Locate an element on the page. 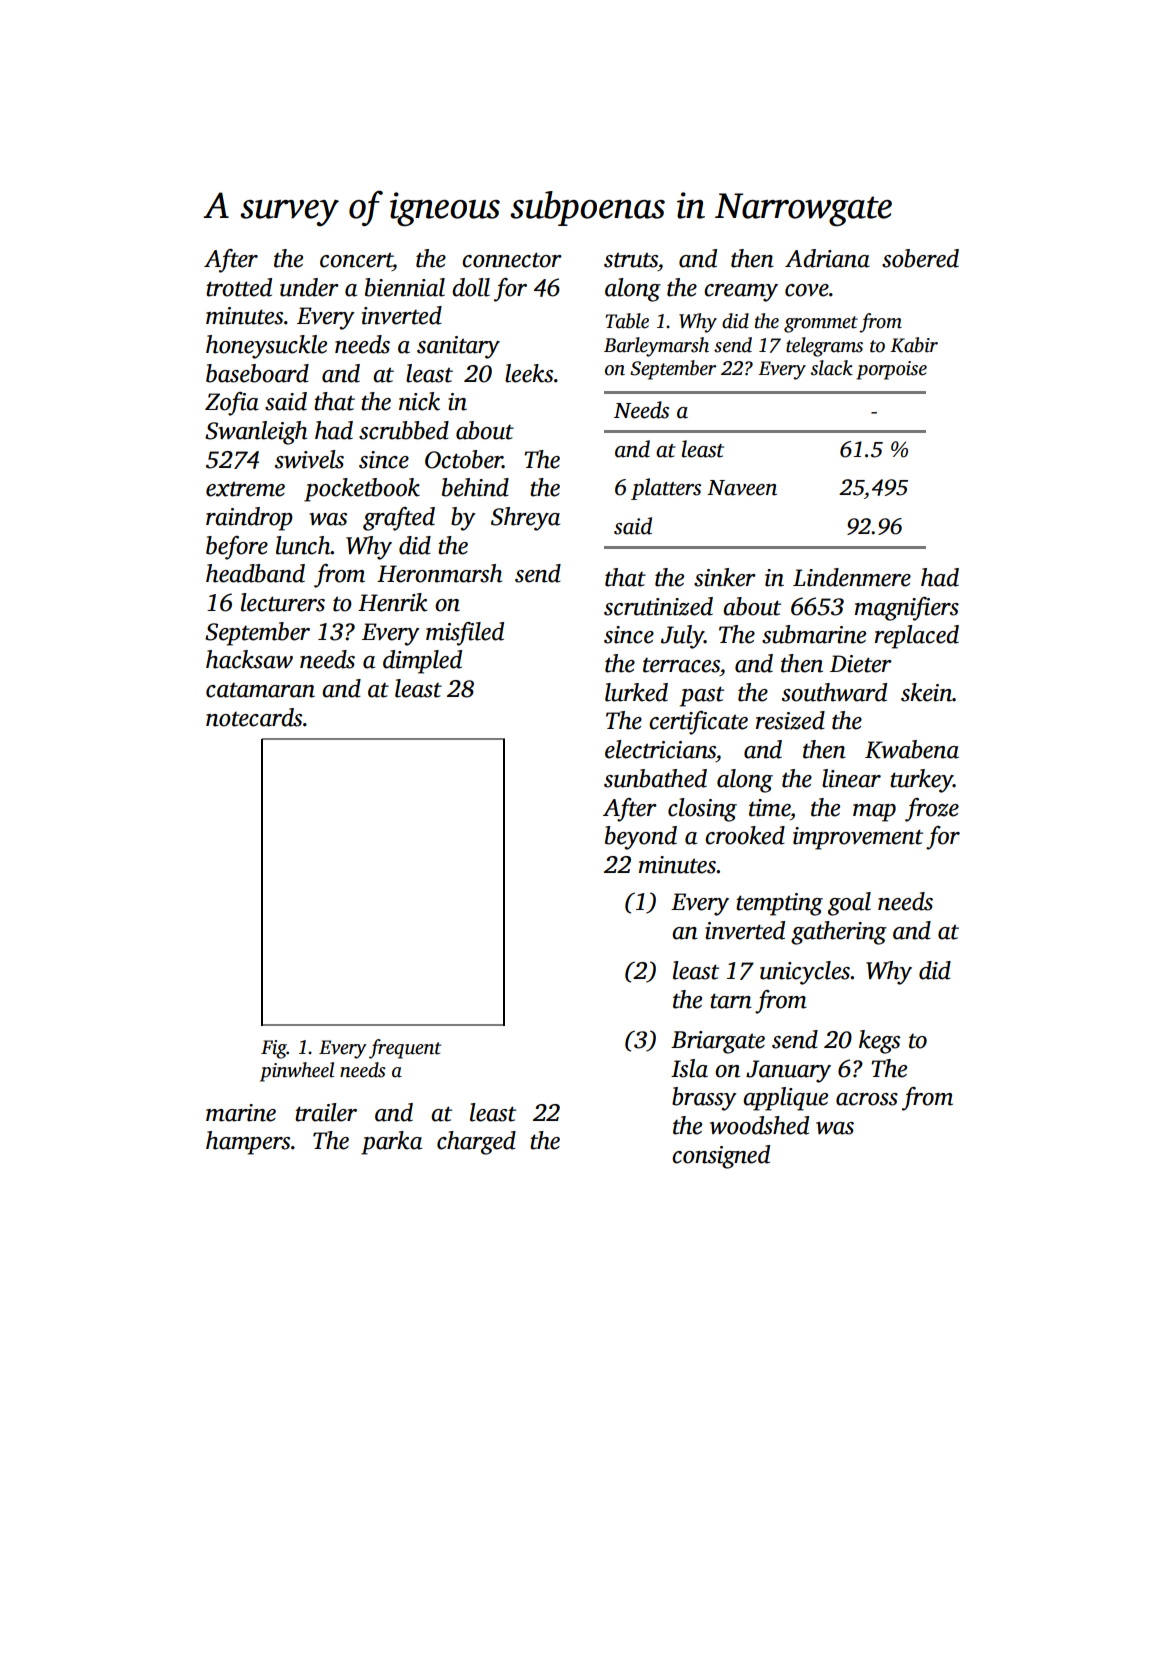 The width and height of the document is (1165, 1654). beyond is located at coordinates (641, 838).
